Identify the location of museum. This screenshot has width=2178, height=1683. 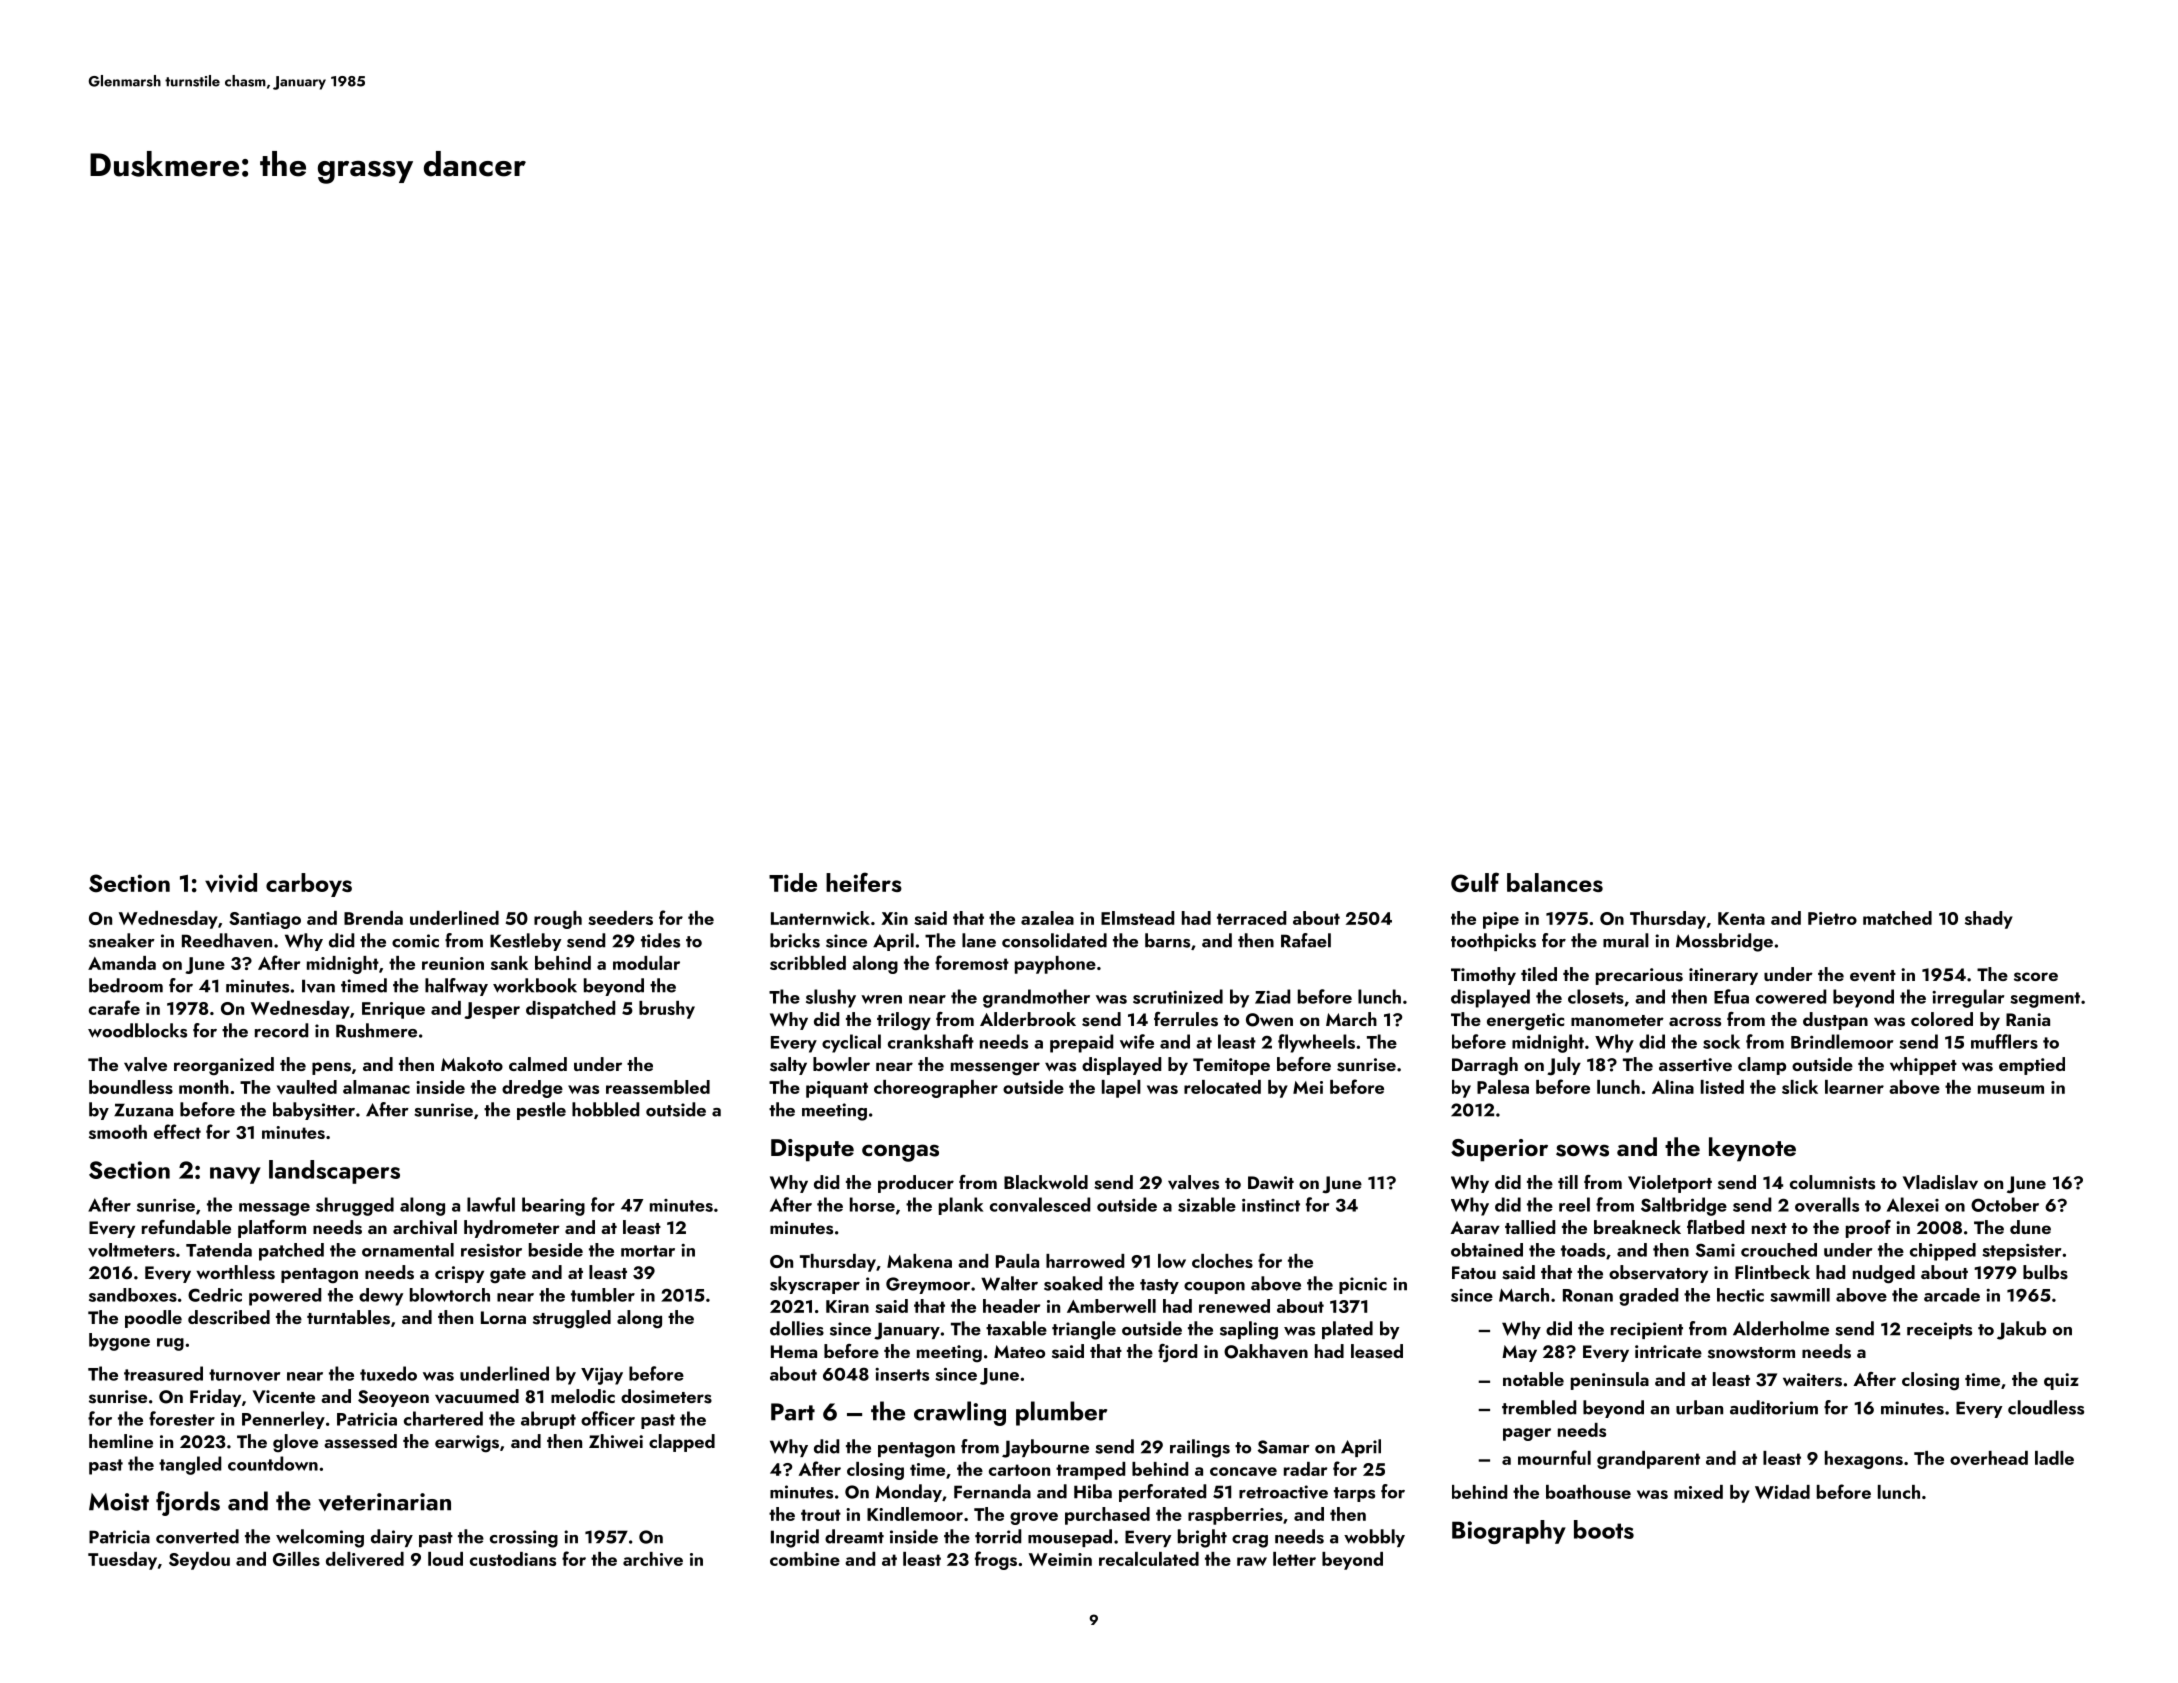
(2011, 1089).
